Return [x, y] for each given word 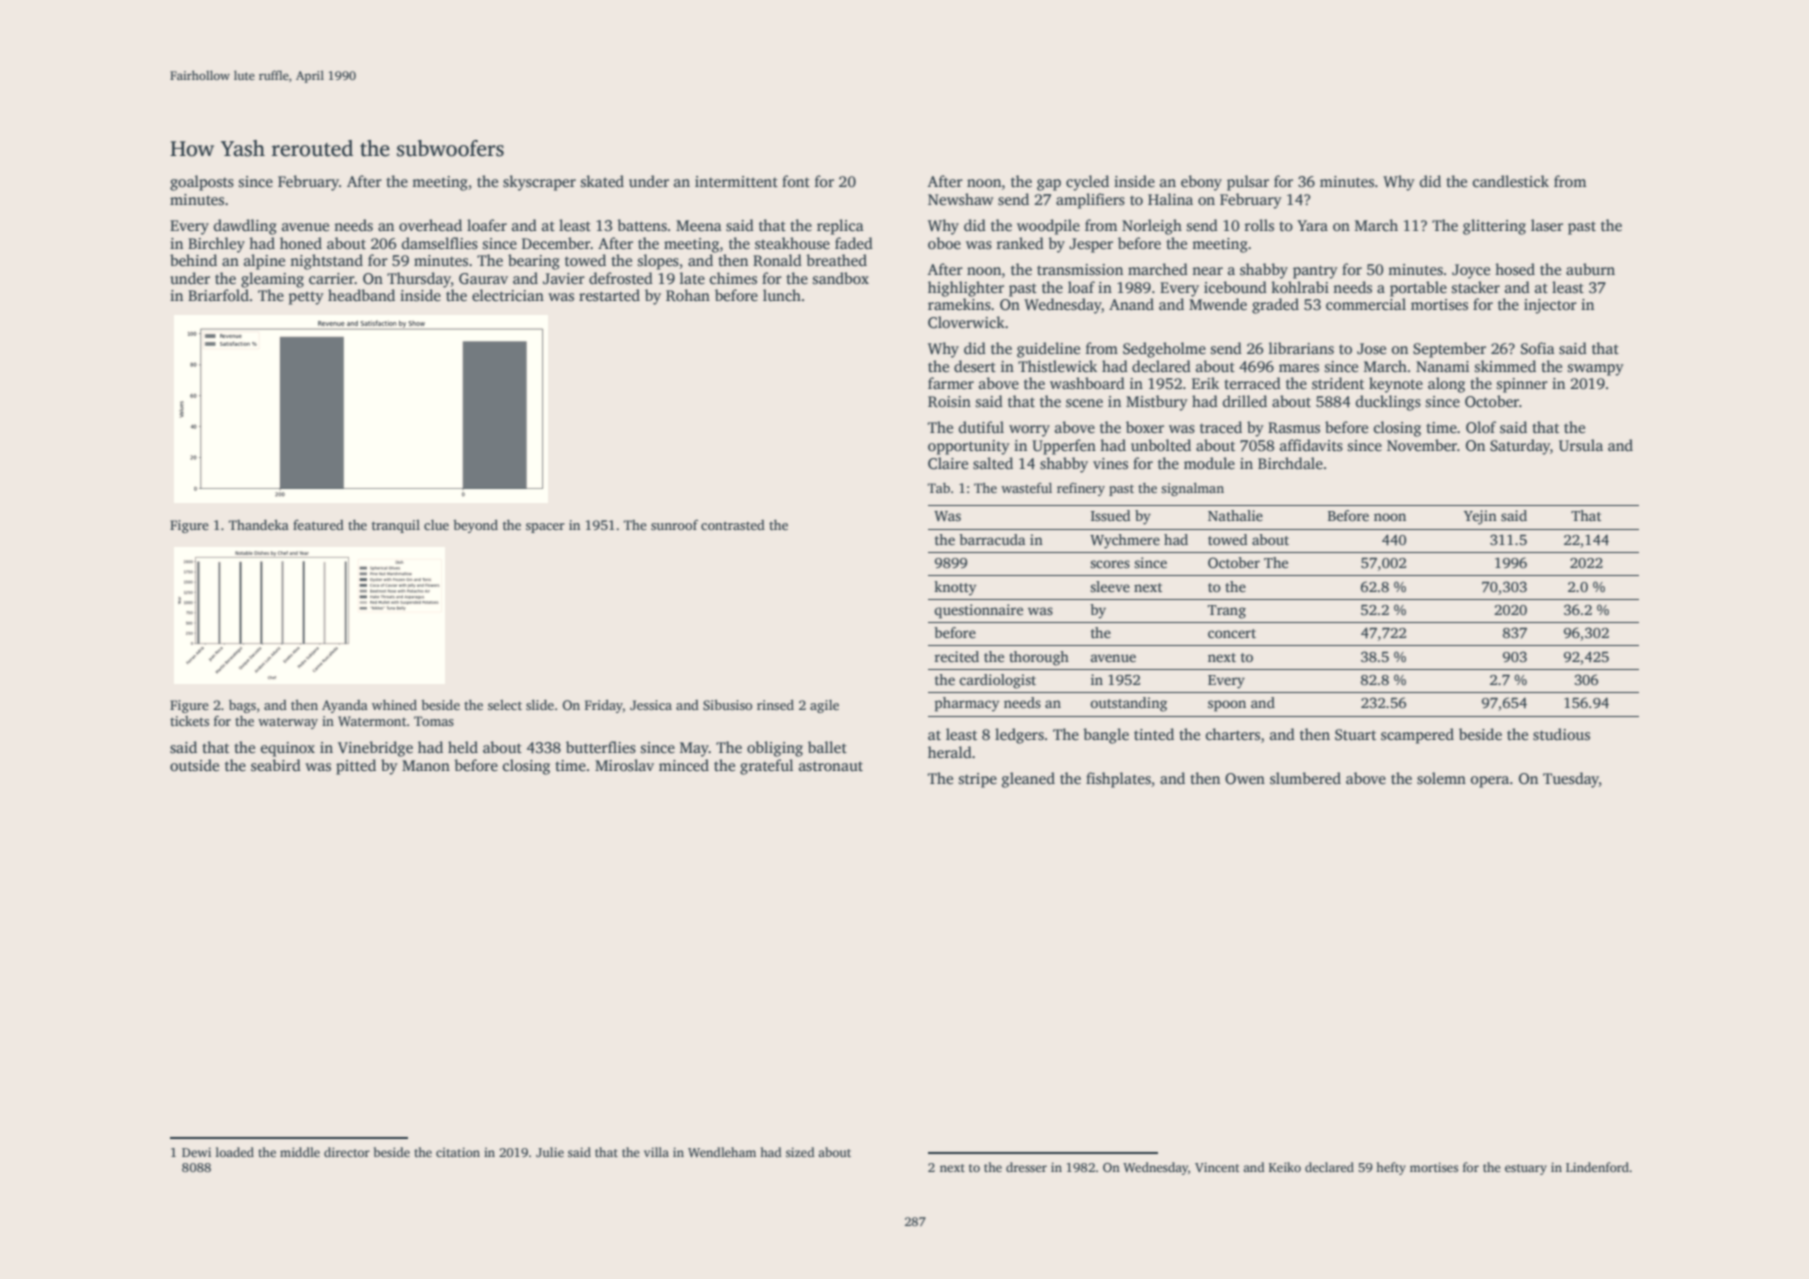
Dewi [196, 1152]
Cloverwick [966, 322]
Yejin [1480, 517]
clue [436, 525]
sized [800, 1152]
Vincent [1217, 1167]
